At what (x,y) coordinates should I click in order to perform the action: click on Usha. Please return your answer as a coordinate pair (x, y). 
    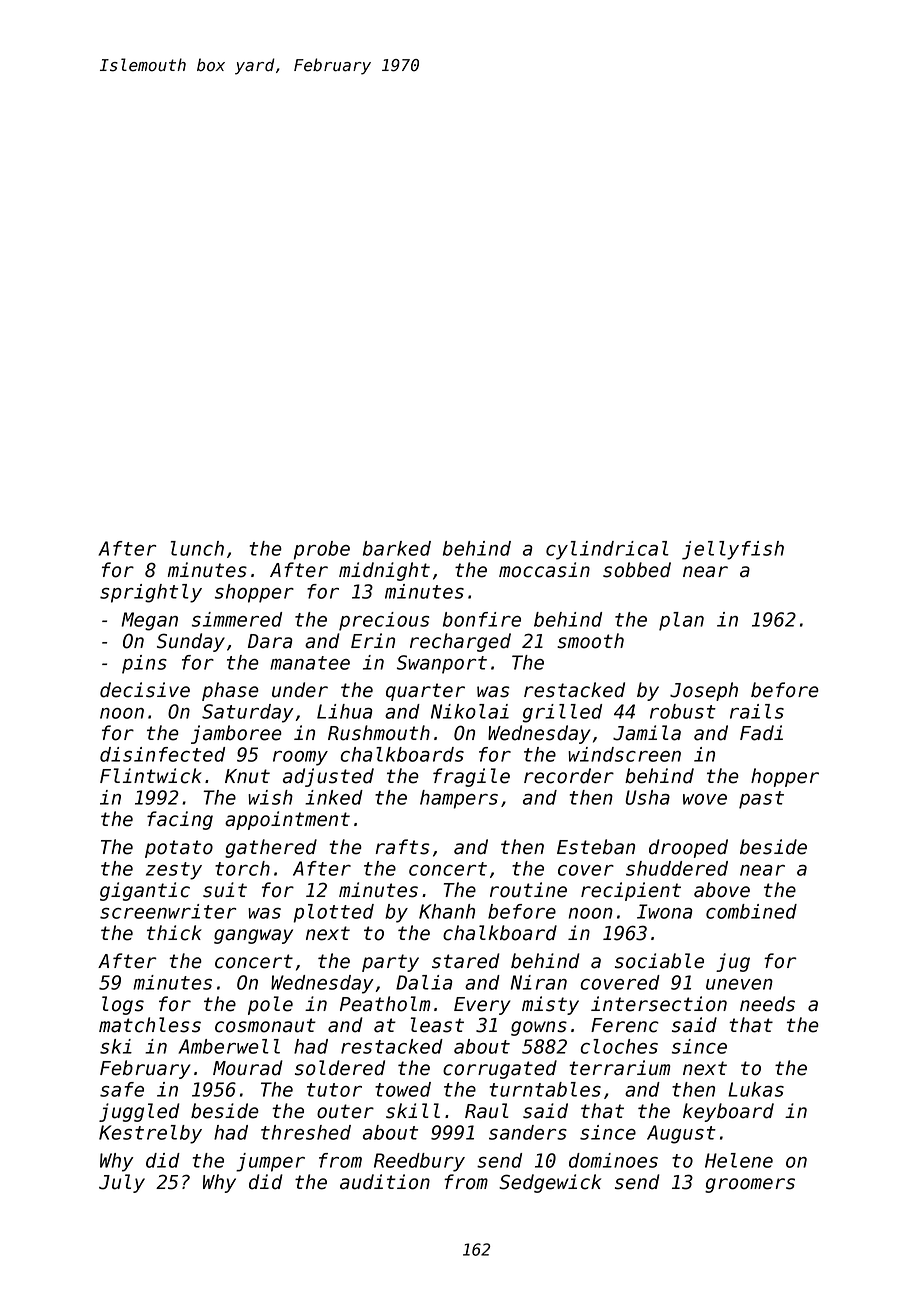
    Looking at the image, I should click on (647, 797).
